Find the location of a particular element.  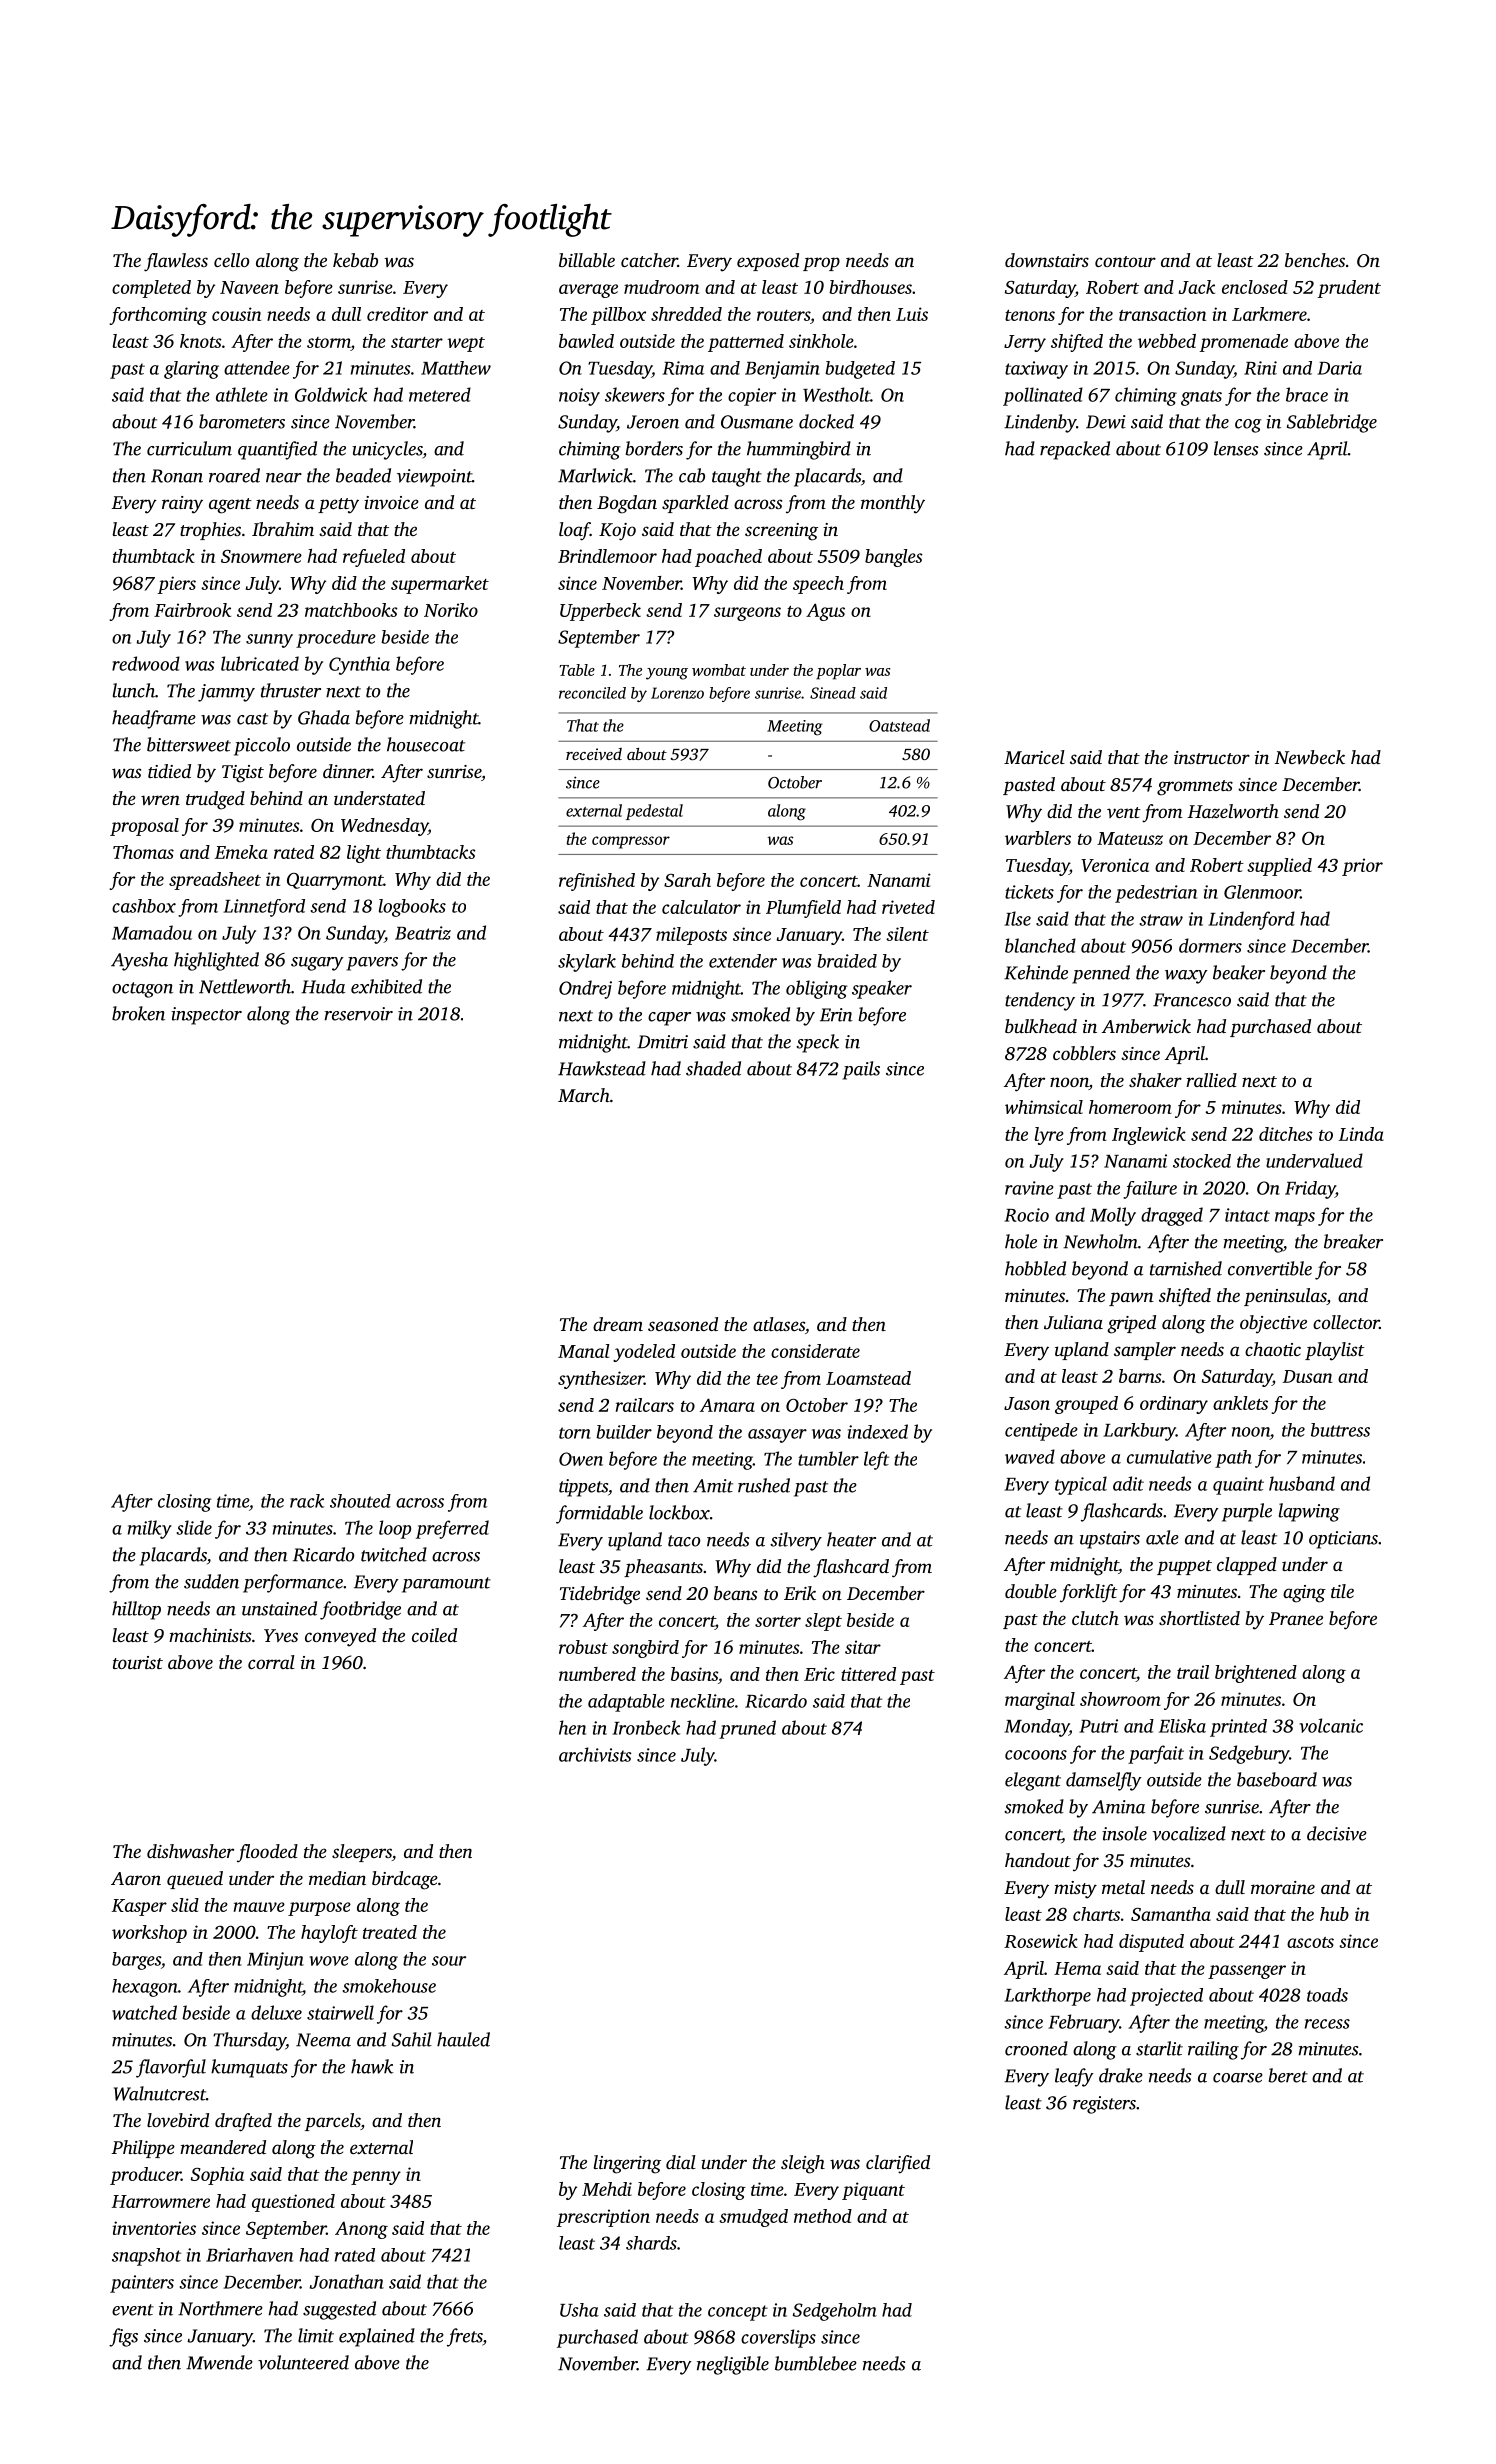

Plumfield is located at coordinates (803, 909).
